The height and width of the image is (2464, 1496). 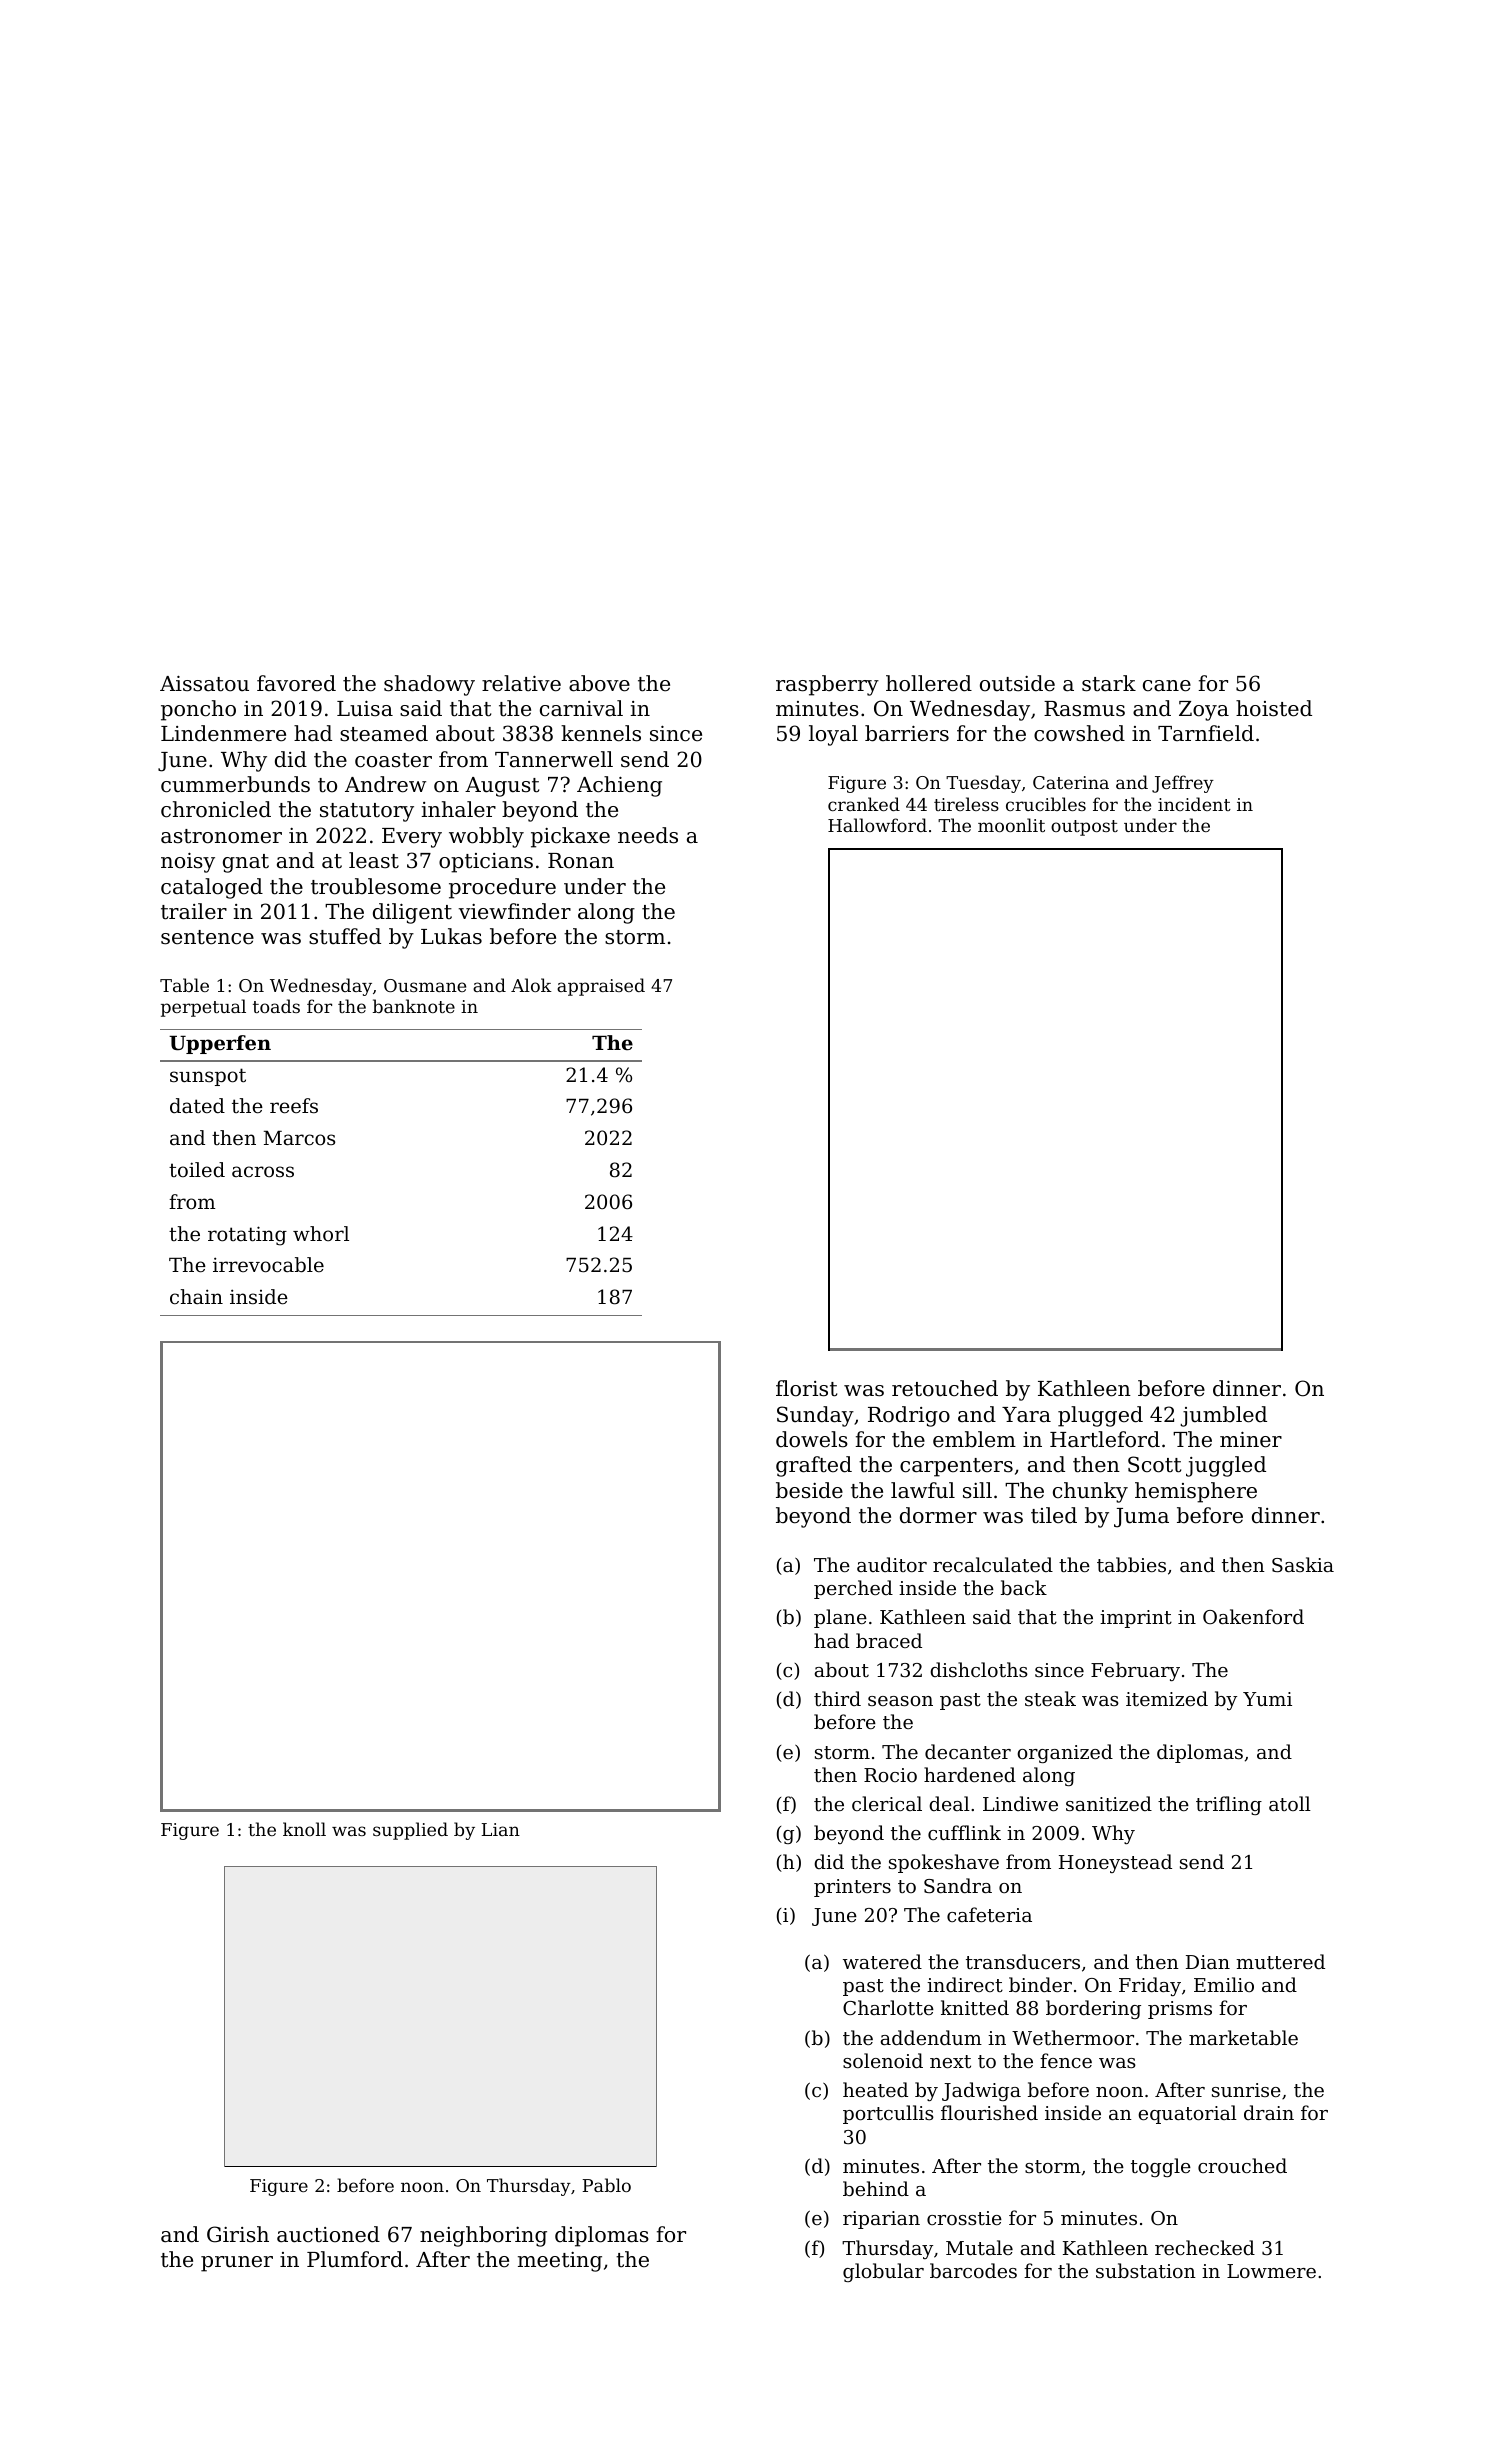 I want to click on barcodes, so click(x=973, y=2270).
